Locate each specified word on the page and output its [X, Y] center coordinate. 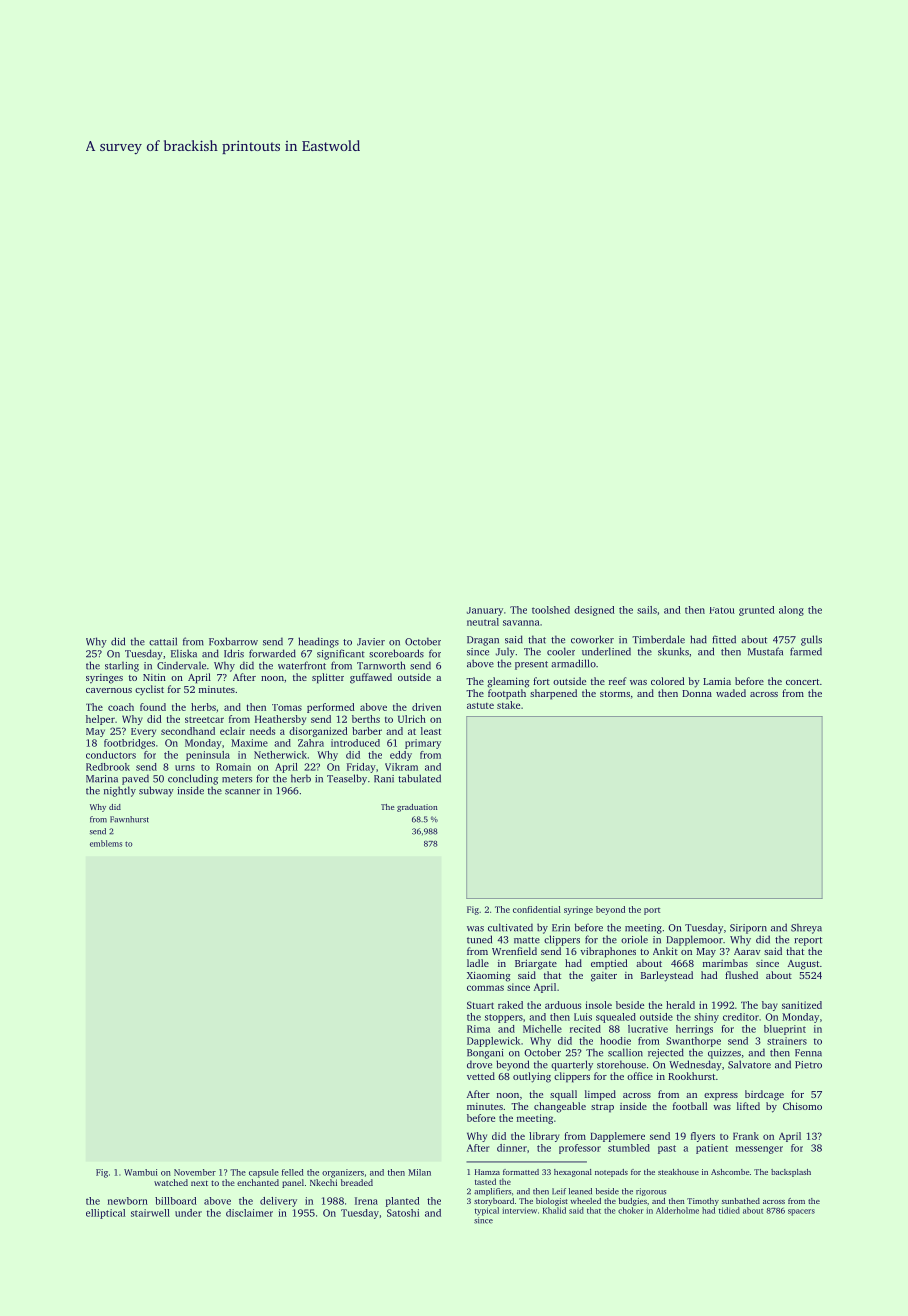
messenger [759, 1150]
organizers [343, 1173]
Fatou [722, 610]
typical [487, 1211]
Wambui [141, 1172]
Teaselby [347, 779]
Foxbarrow [233, 641]
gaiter [604, 977]
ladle [478, 963]
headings [318, 642]
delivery [278, 1202]
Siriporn [748, 929]
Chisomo [802, 1106]
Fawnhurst [129, 819]
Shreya [806, 928]
